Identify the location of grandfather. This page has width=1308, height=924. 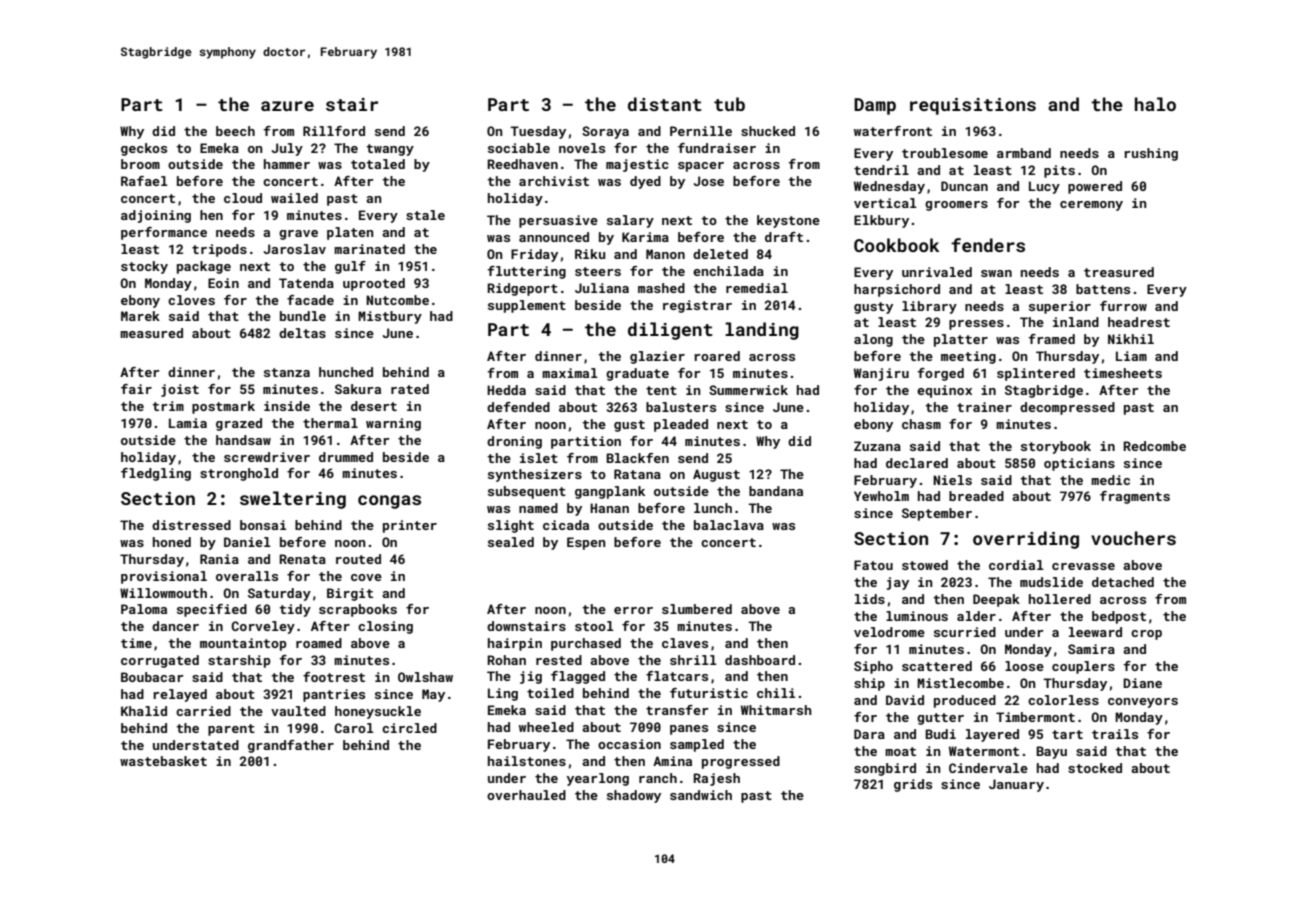
(291, 746).
